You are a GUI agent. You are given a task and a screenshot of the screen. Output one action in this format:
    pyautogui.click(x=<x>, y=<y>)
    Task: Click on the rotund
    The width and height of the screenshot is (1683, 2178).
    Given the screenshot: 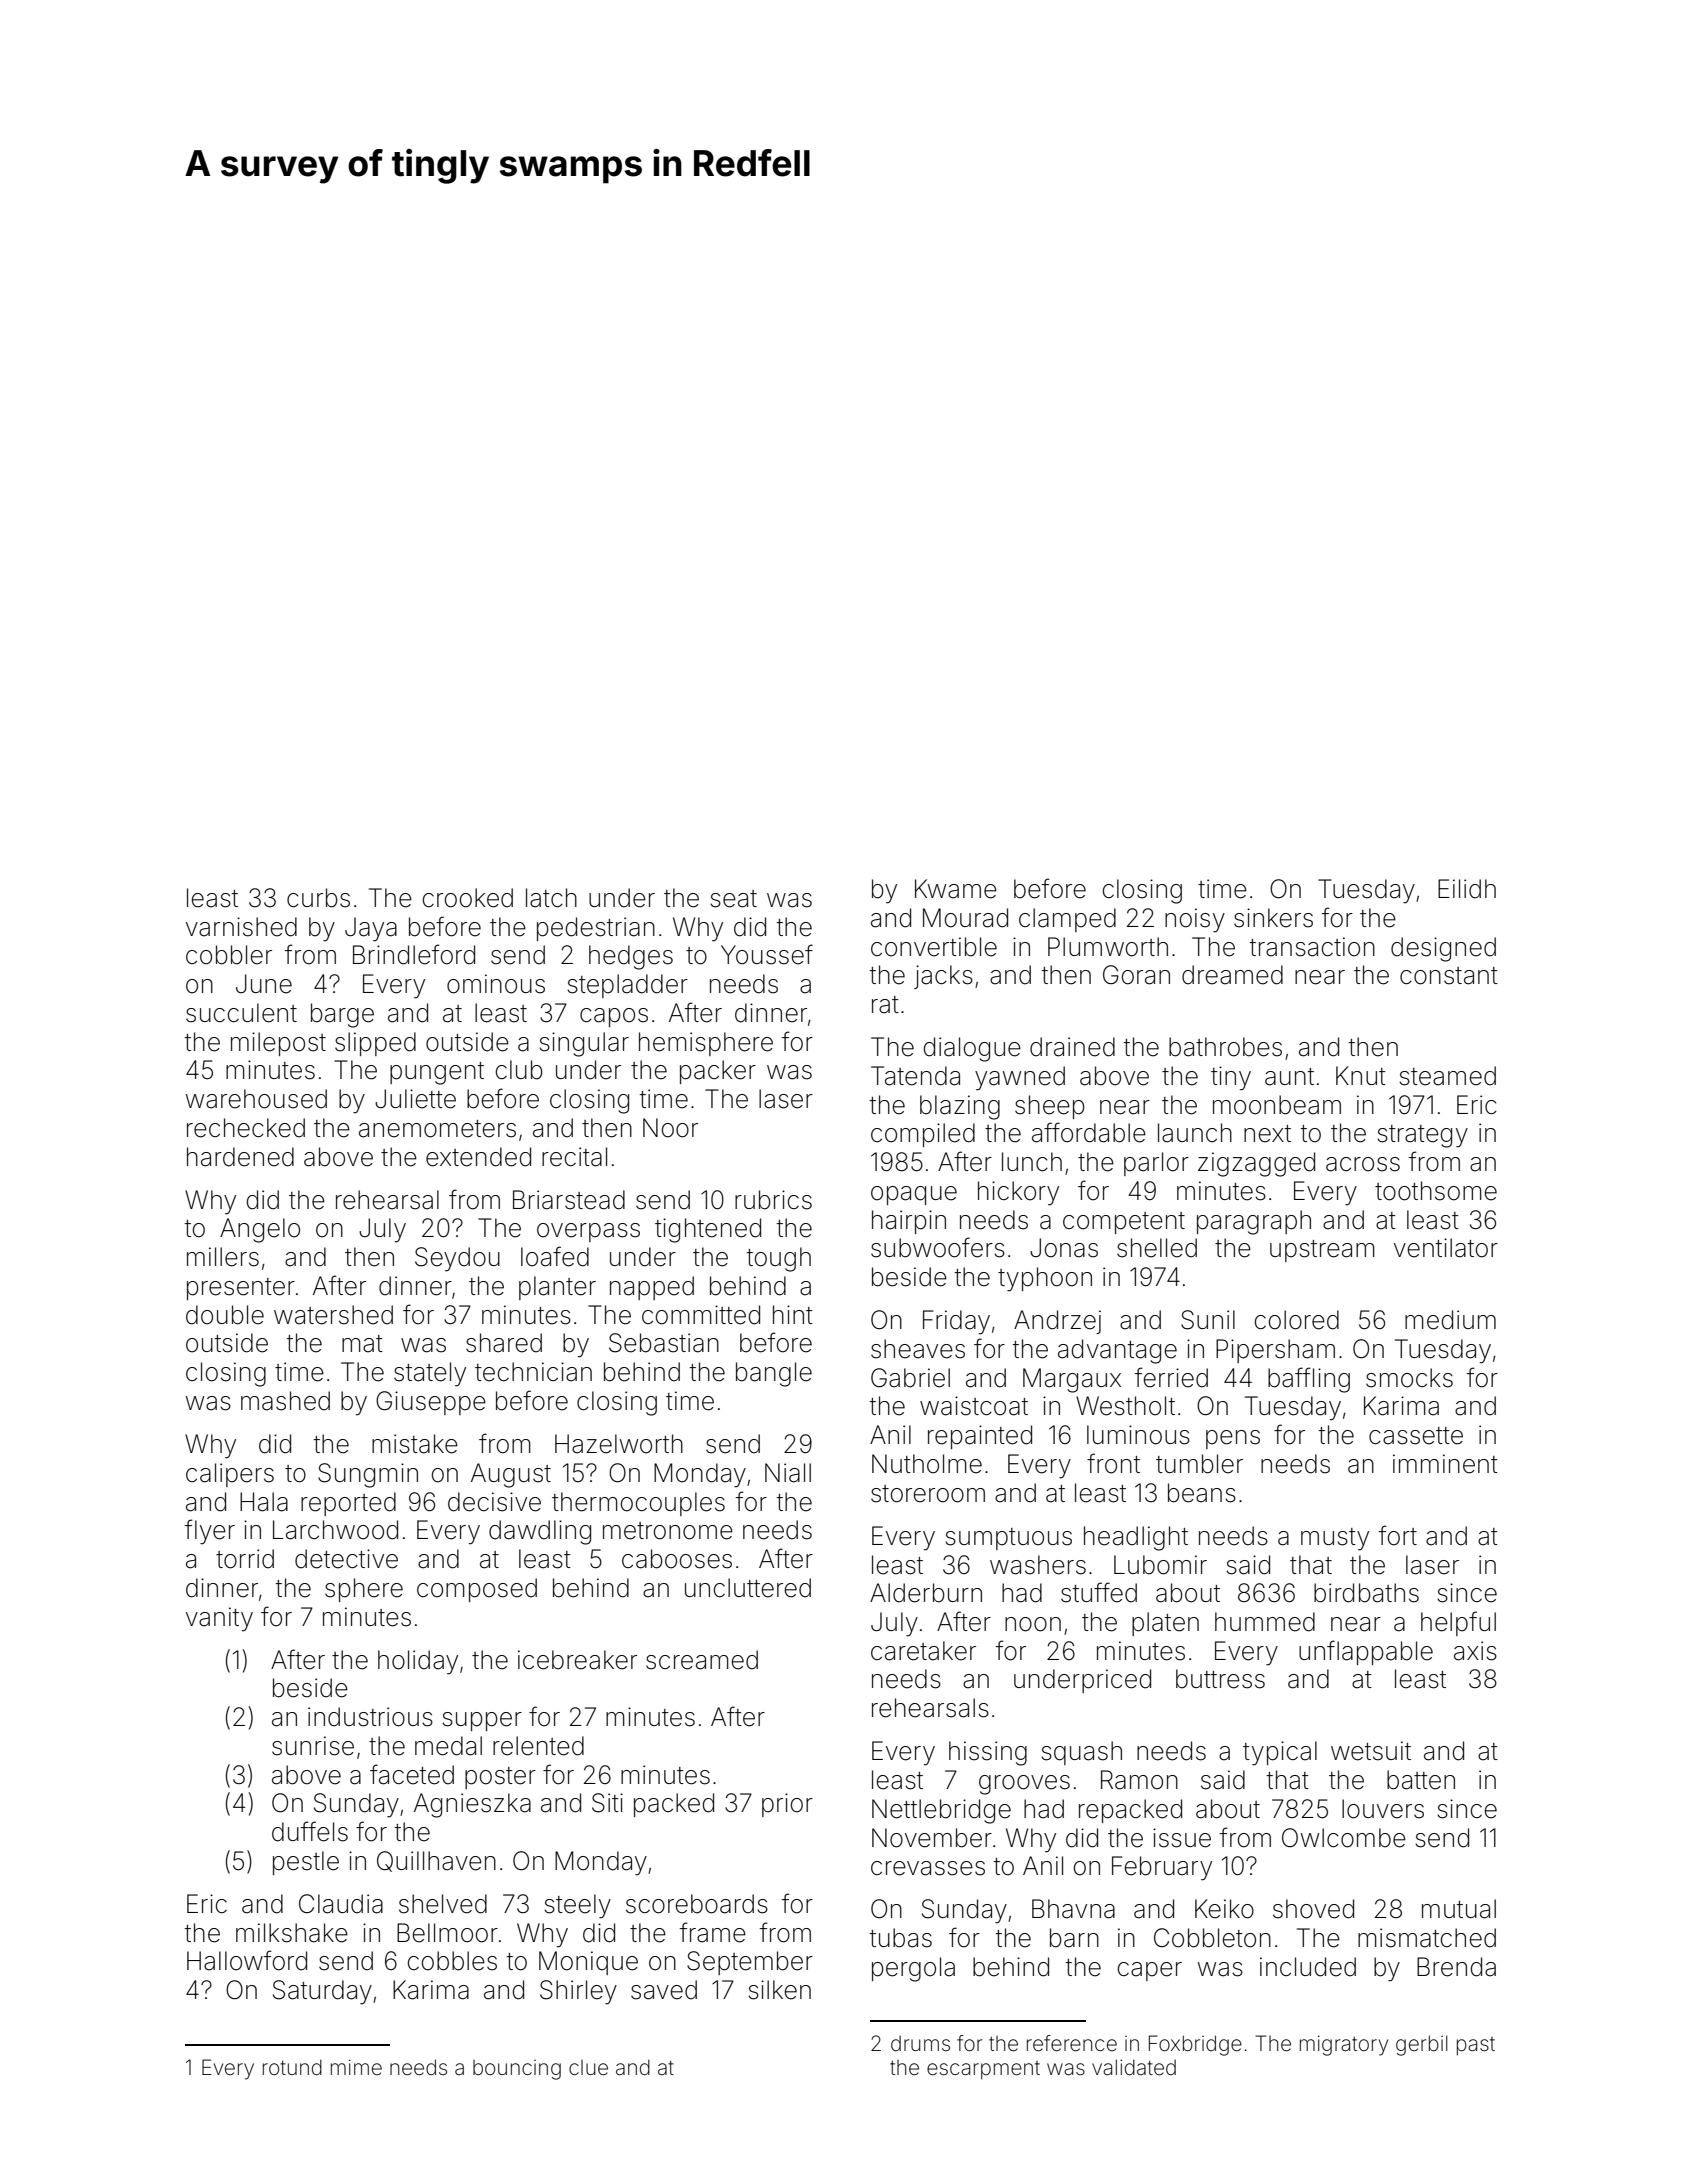 What is the action you would take?
    pyautogui.click(x=292, y=2067)
